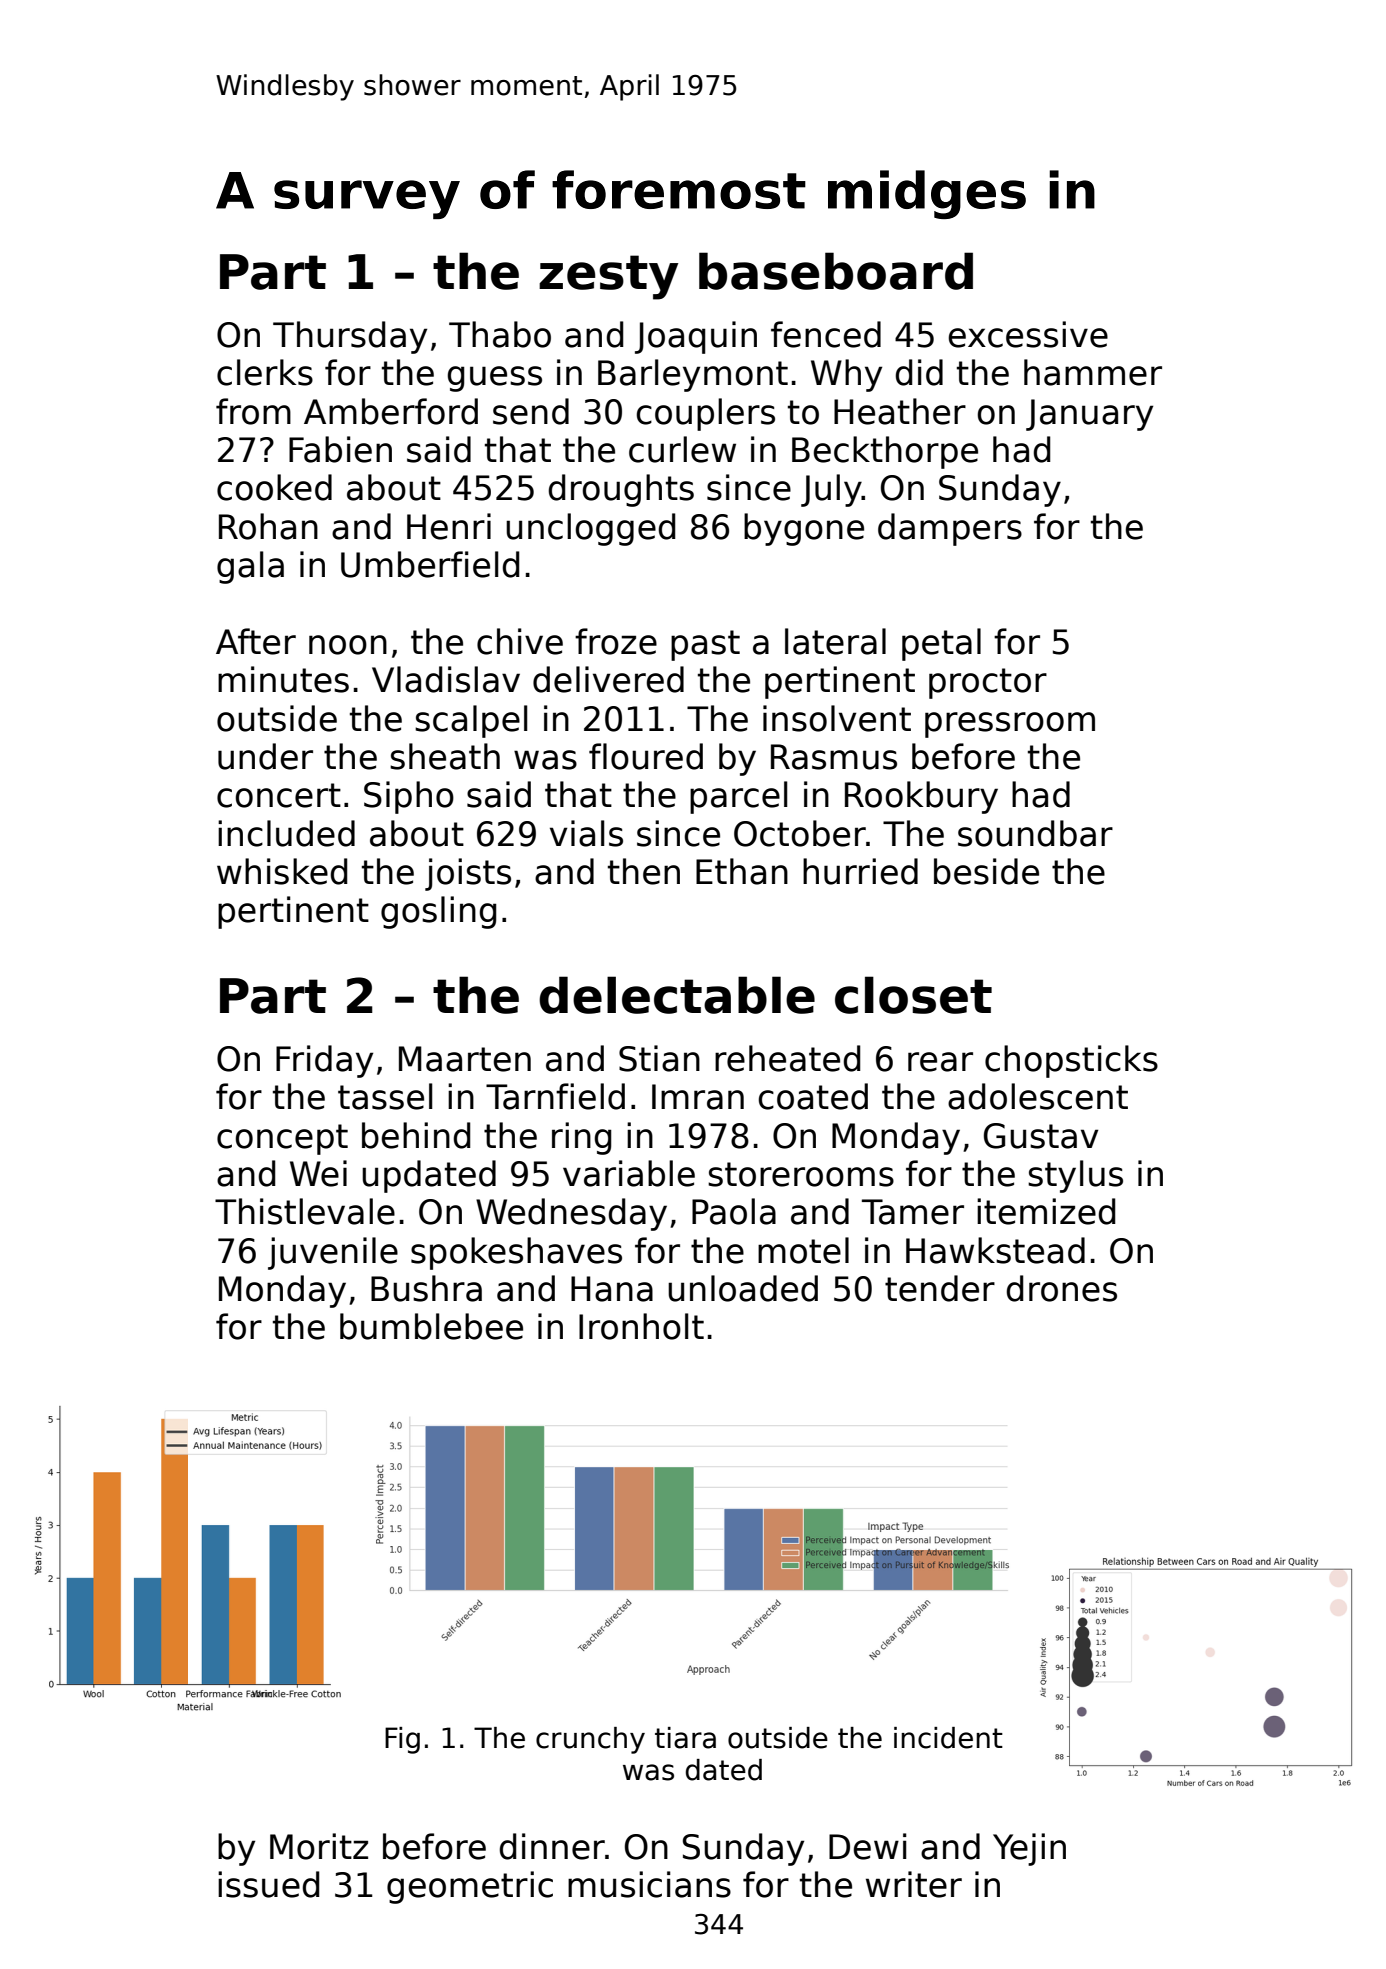 The height and width of the screenshot is (1969, 1386). Describe the element at coordinates (265, 756) in the screenshot. I see `under` at that location.
